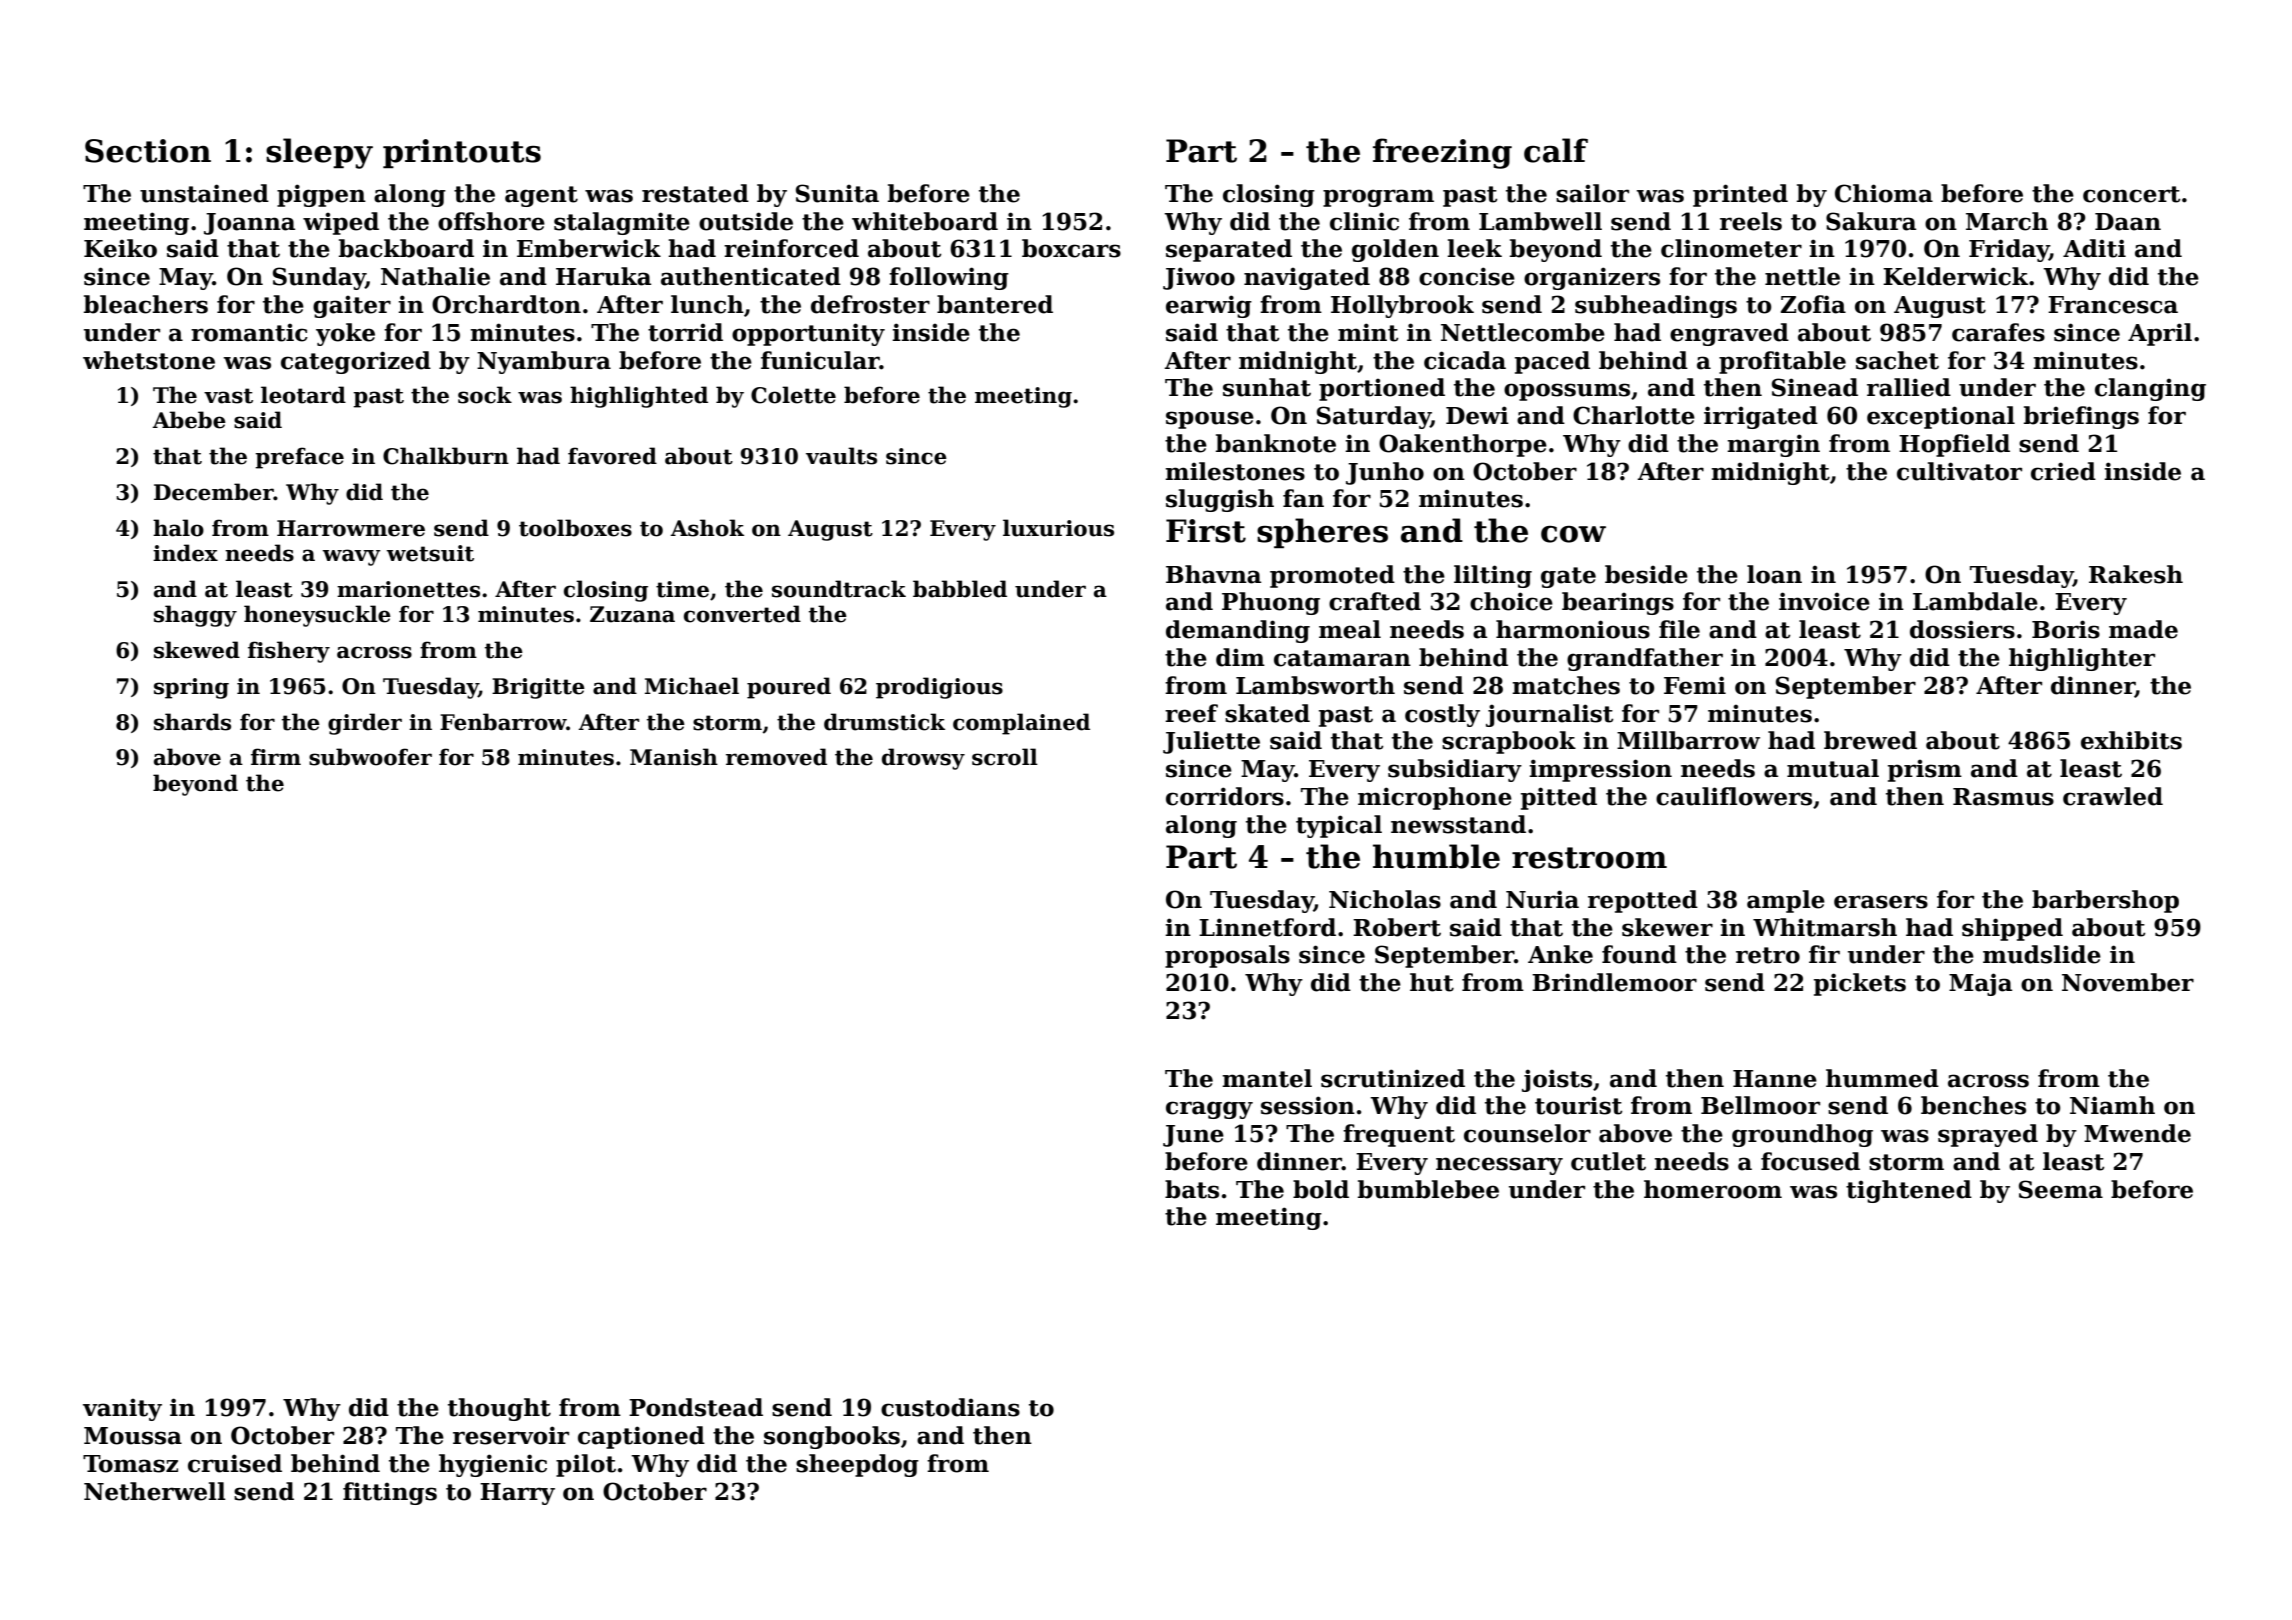 Image resolution: width=2292 pixels, height=1620 pixels. What do you see at coordinates (1713, 1189) in the screenshot?
I see `homeroom` at bounding box center [1713, 1189].
